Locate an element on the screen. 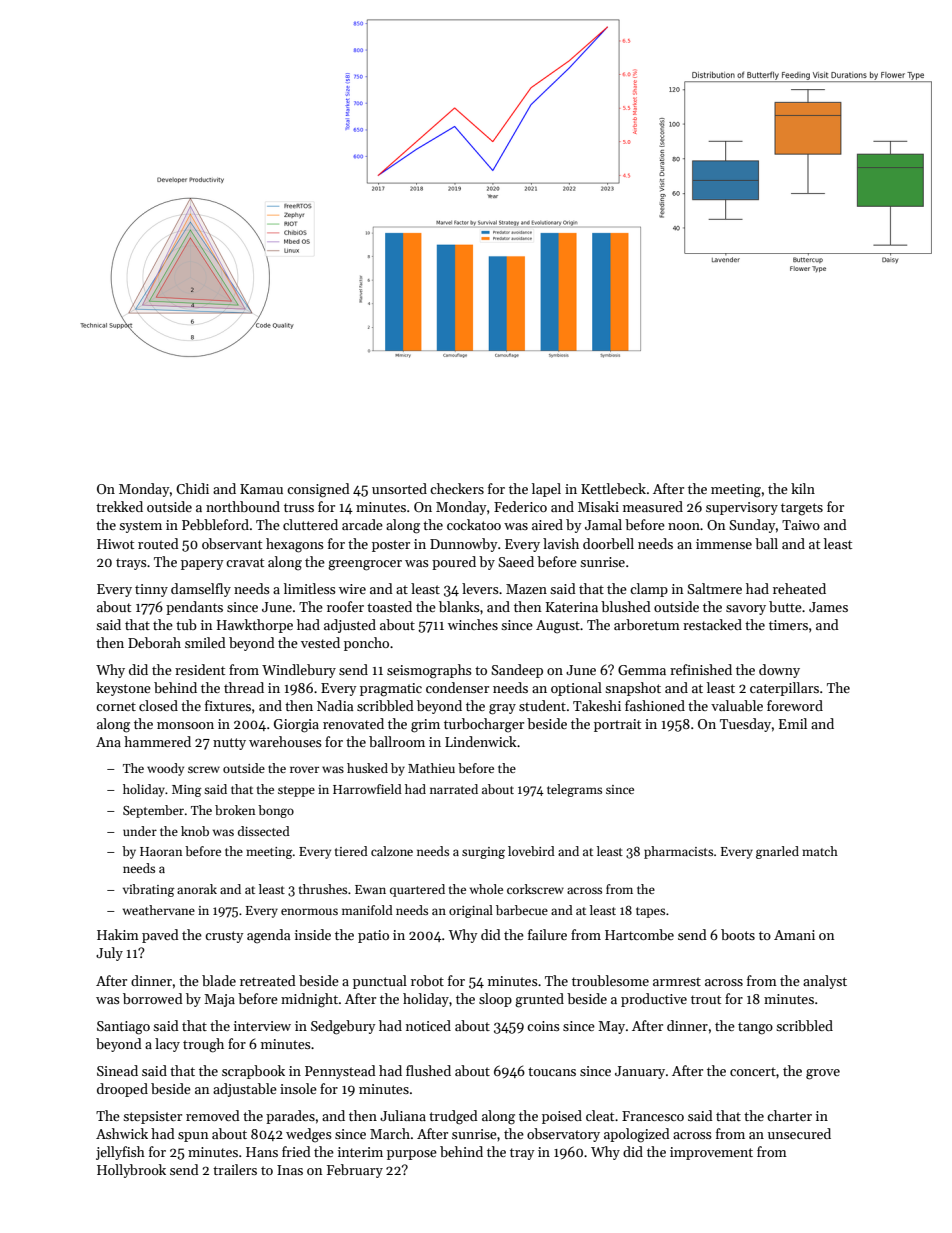  observatory is located at coordinates (563, 1135).
